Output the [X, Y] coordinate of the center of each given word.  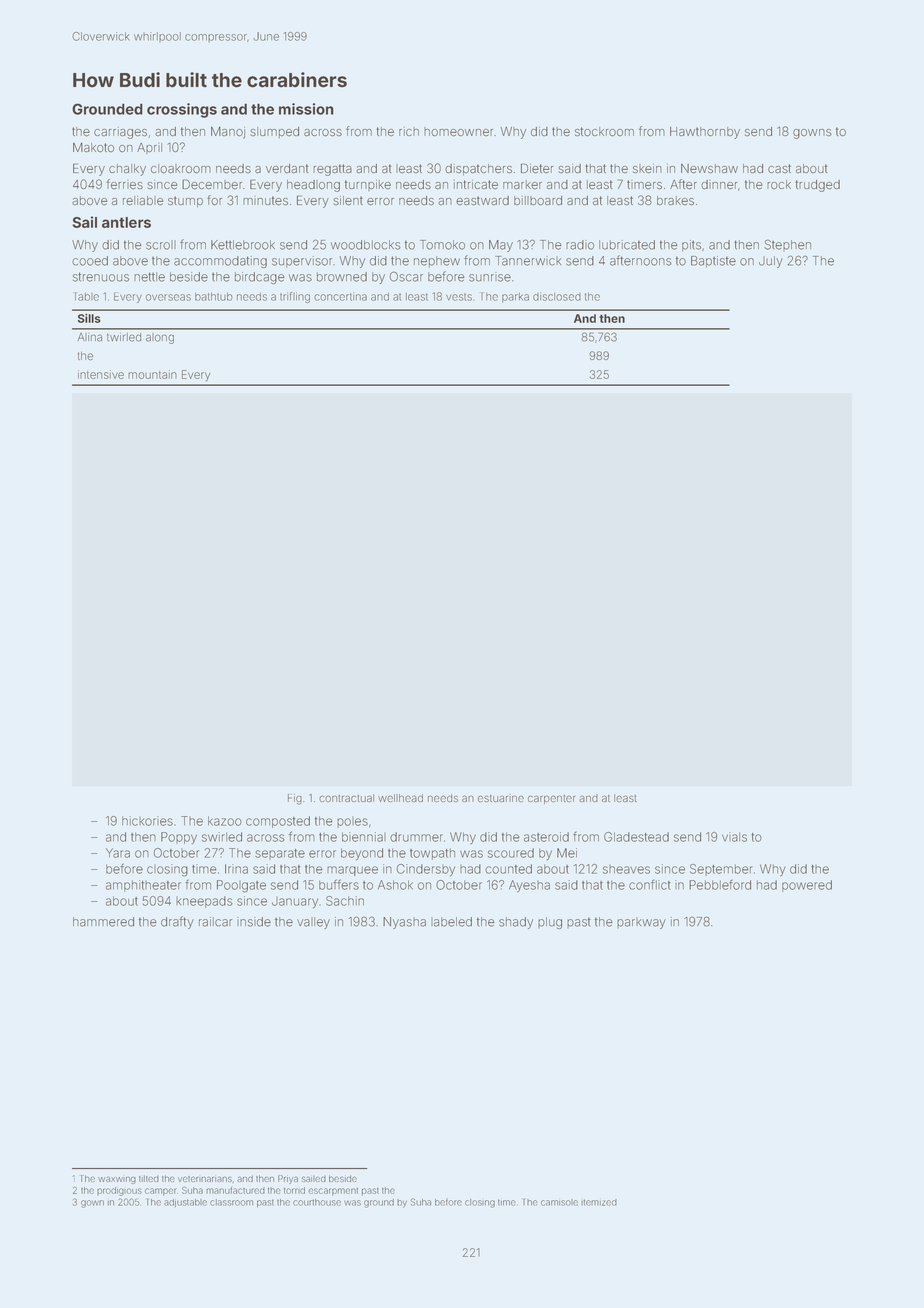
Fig [295, 799]
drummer [416, 837]
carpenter [551, 799]
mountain [152, 374]
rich [409, 131]
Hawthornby [705, 133]
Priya [288, 1179]
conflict [650, 884]
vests [459, 297]
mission [306, 109]
